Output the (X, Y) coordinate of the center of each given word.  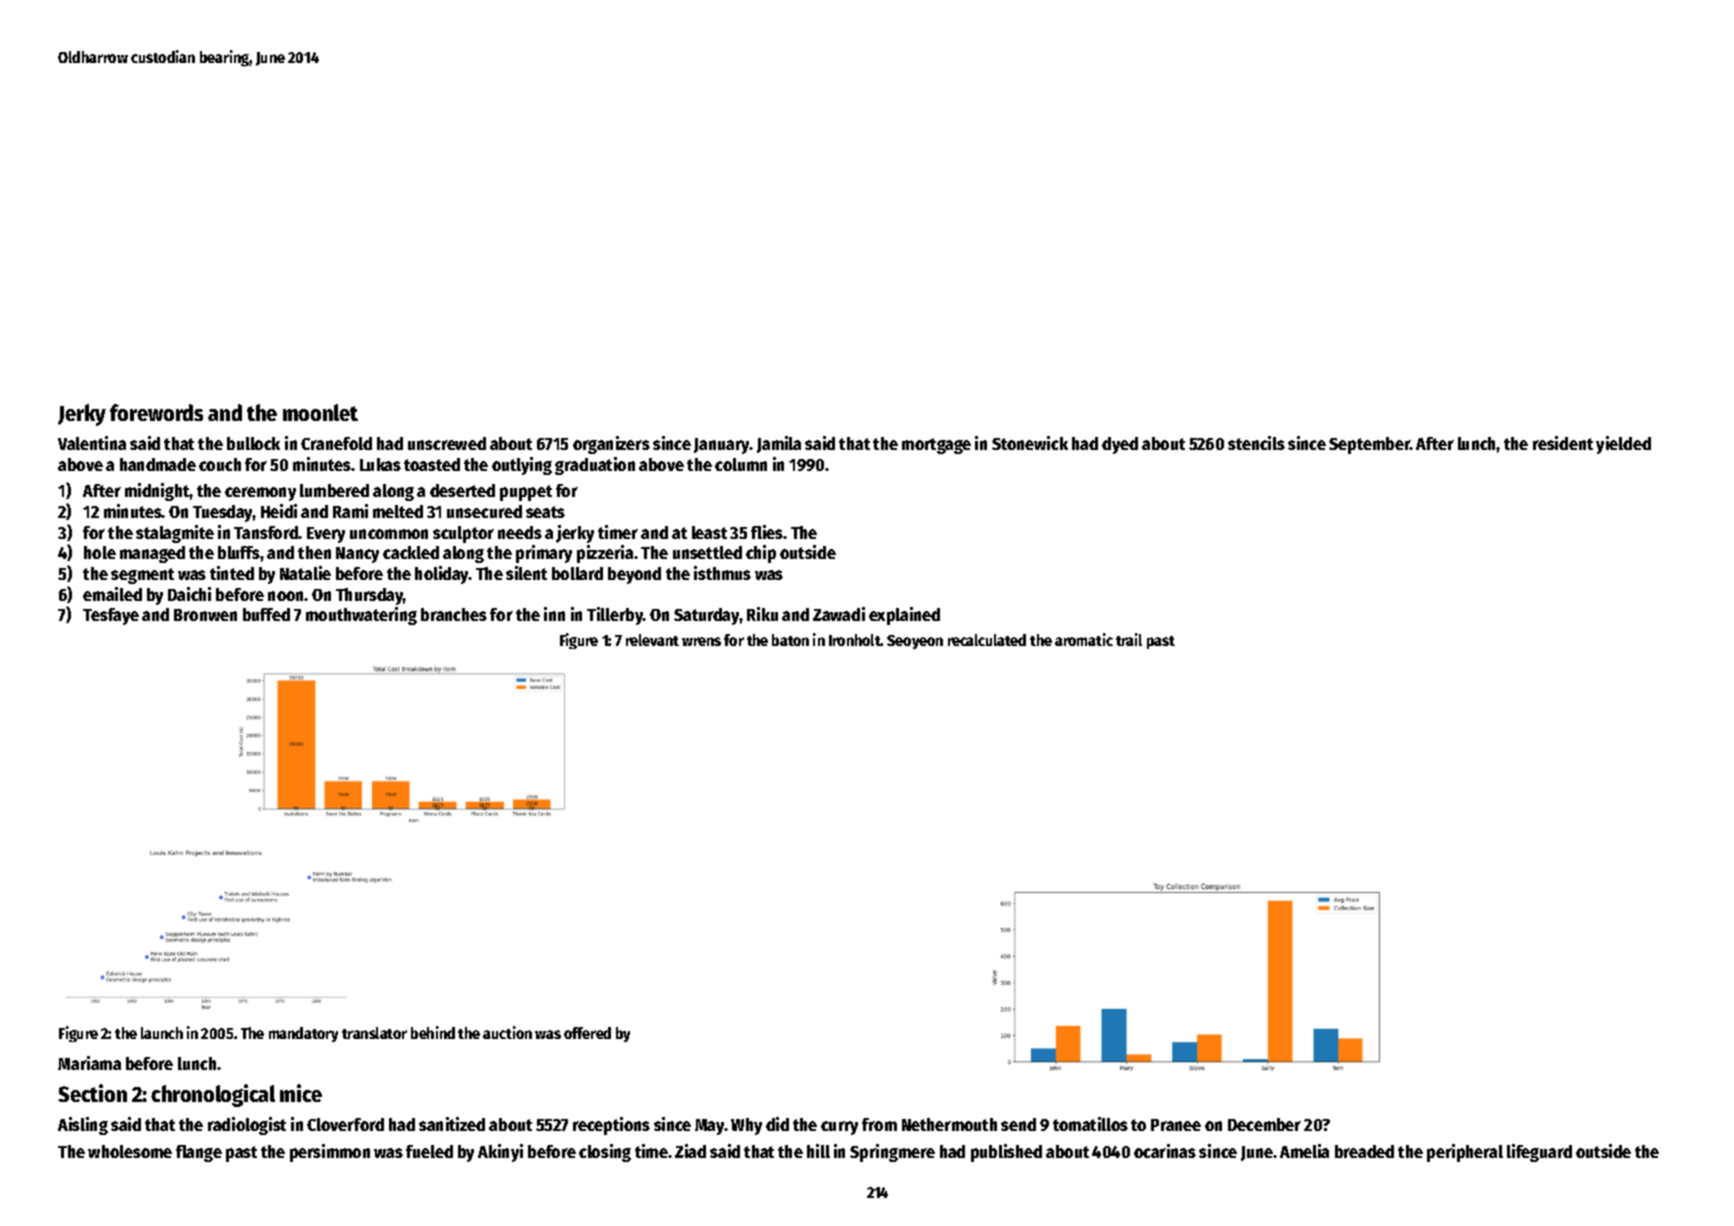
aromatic (1084, 639)
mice (301, 1093)
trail (1129, 639)
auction (507, 1032)
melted (398, 511)
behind (433, 1032)
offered (587, 1033)
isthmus (722, 573)
